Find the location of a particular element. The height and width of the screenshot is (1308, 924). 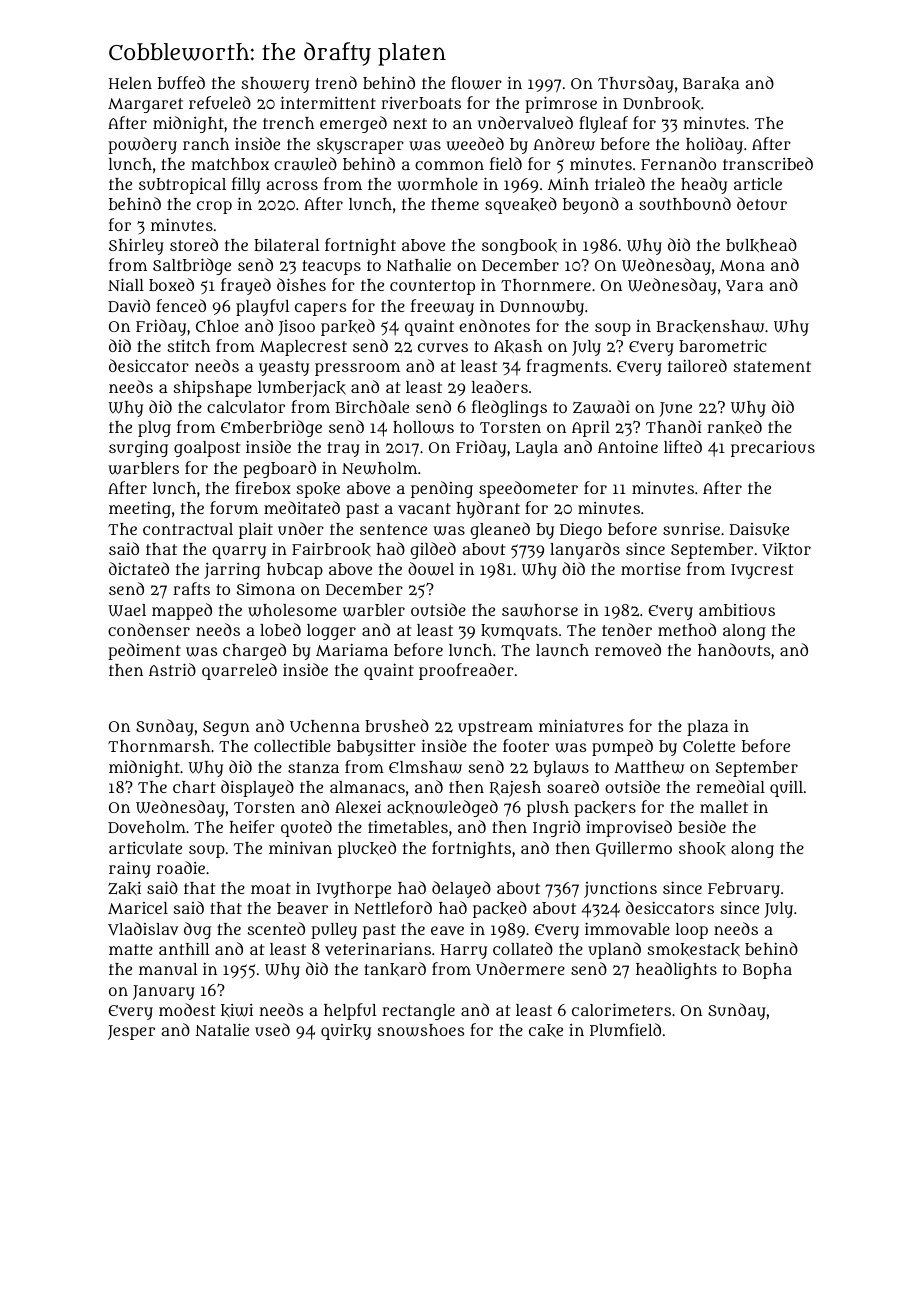

Baraka is located at coordinates (711, 83).
